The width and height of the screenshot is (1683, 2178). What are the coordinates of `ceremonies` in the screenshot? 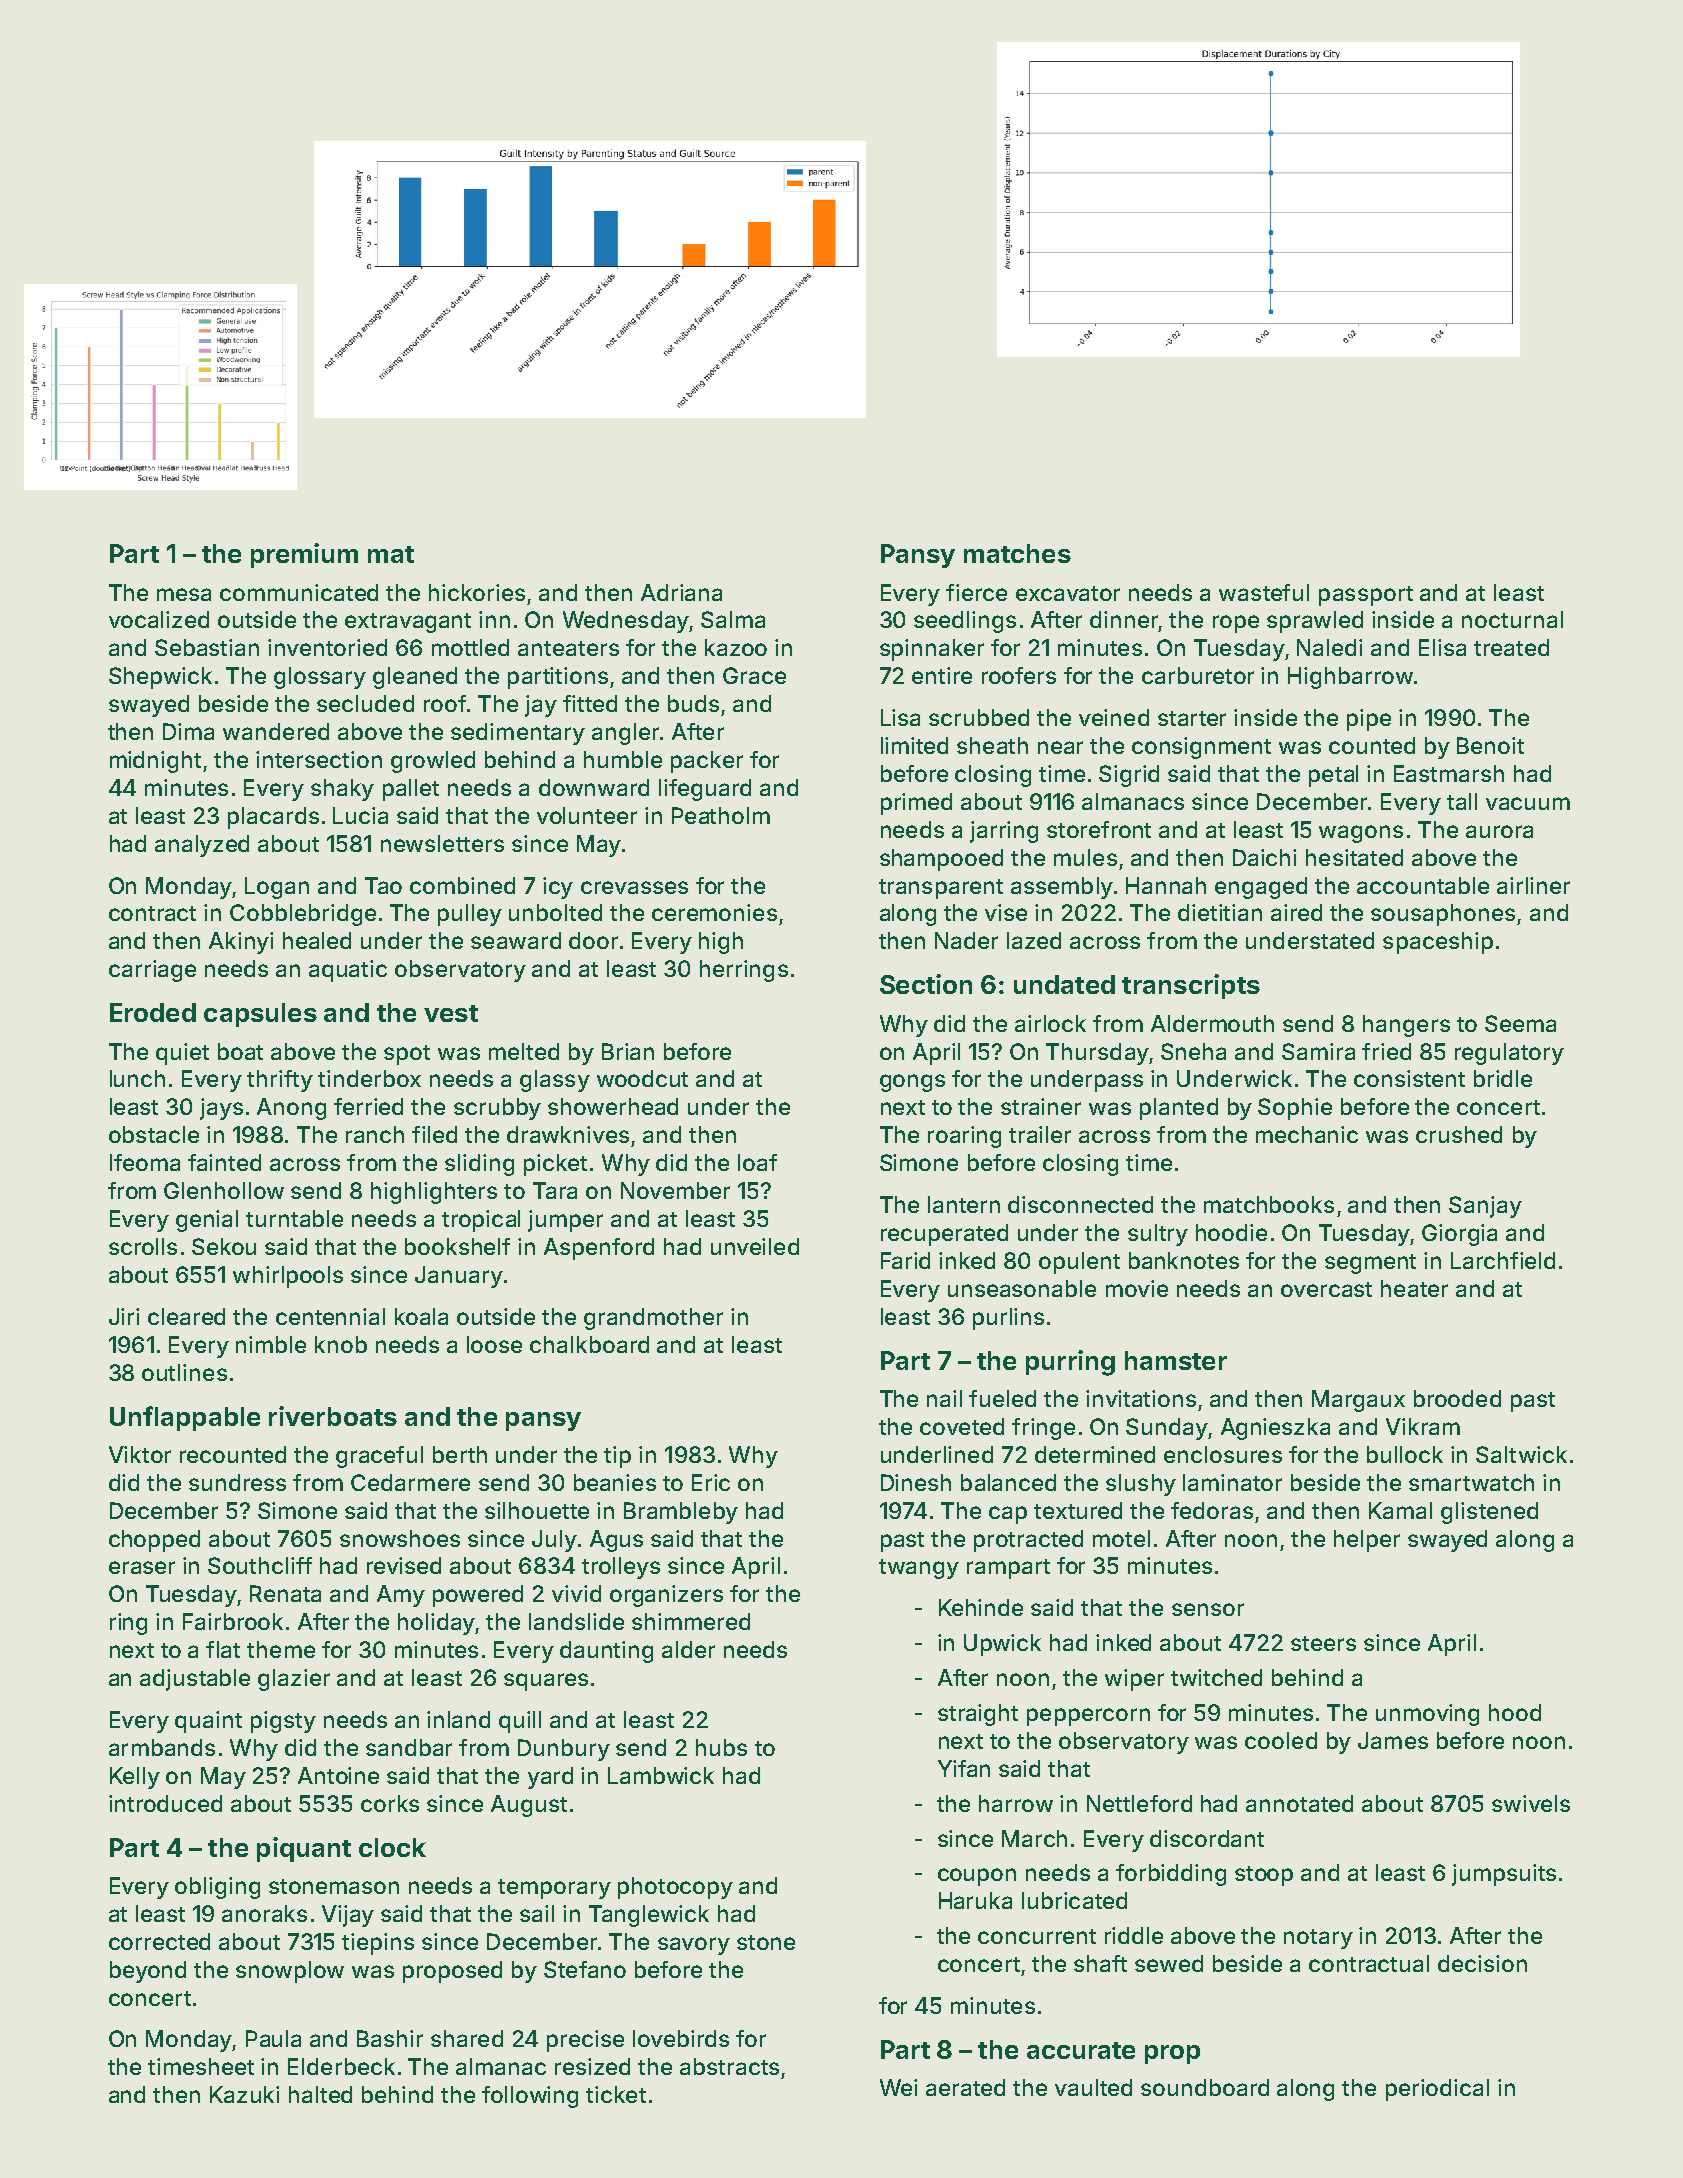 It's located at (714, 912).
